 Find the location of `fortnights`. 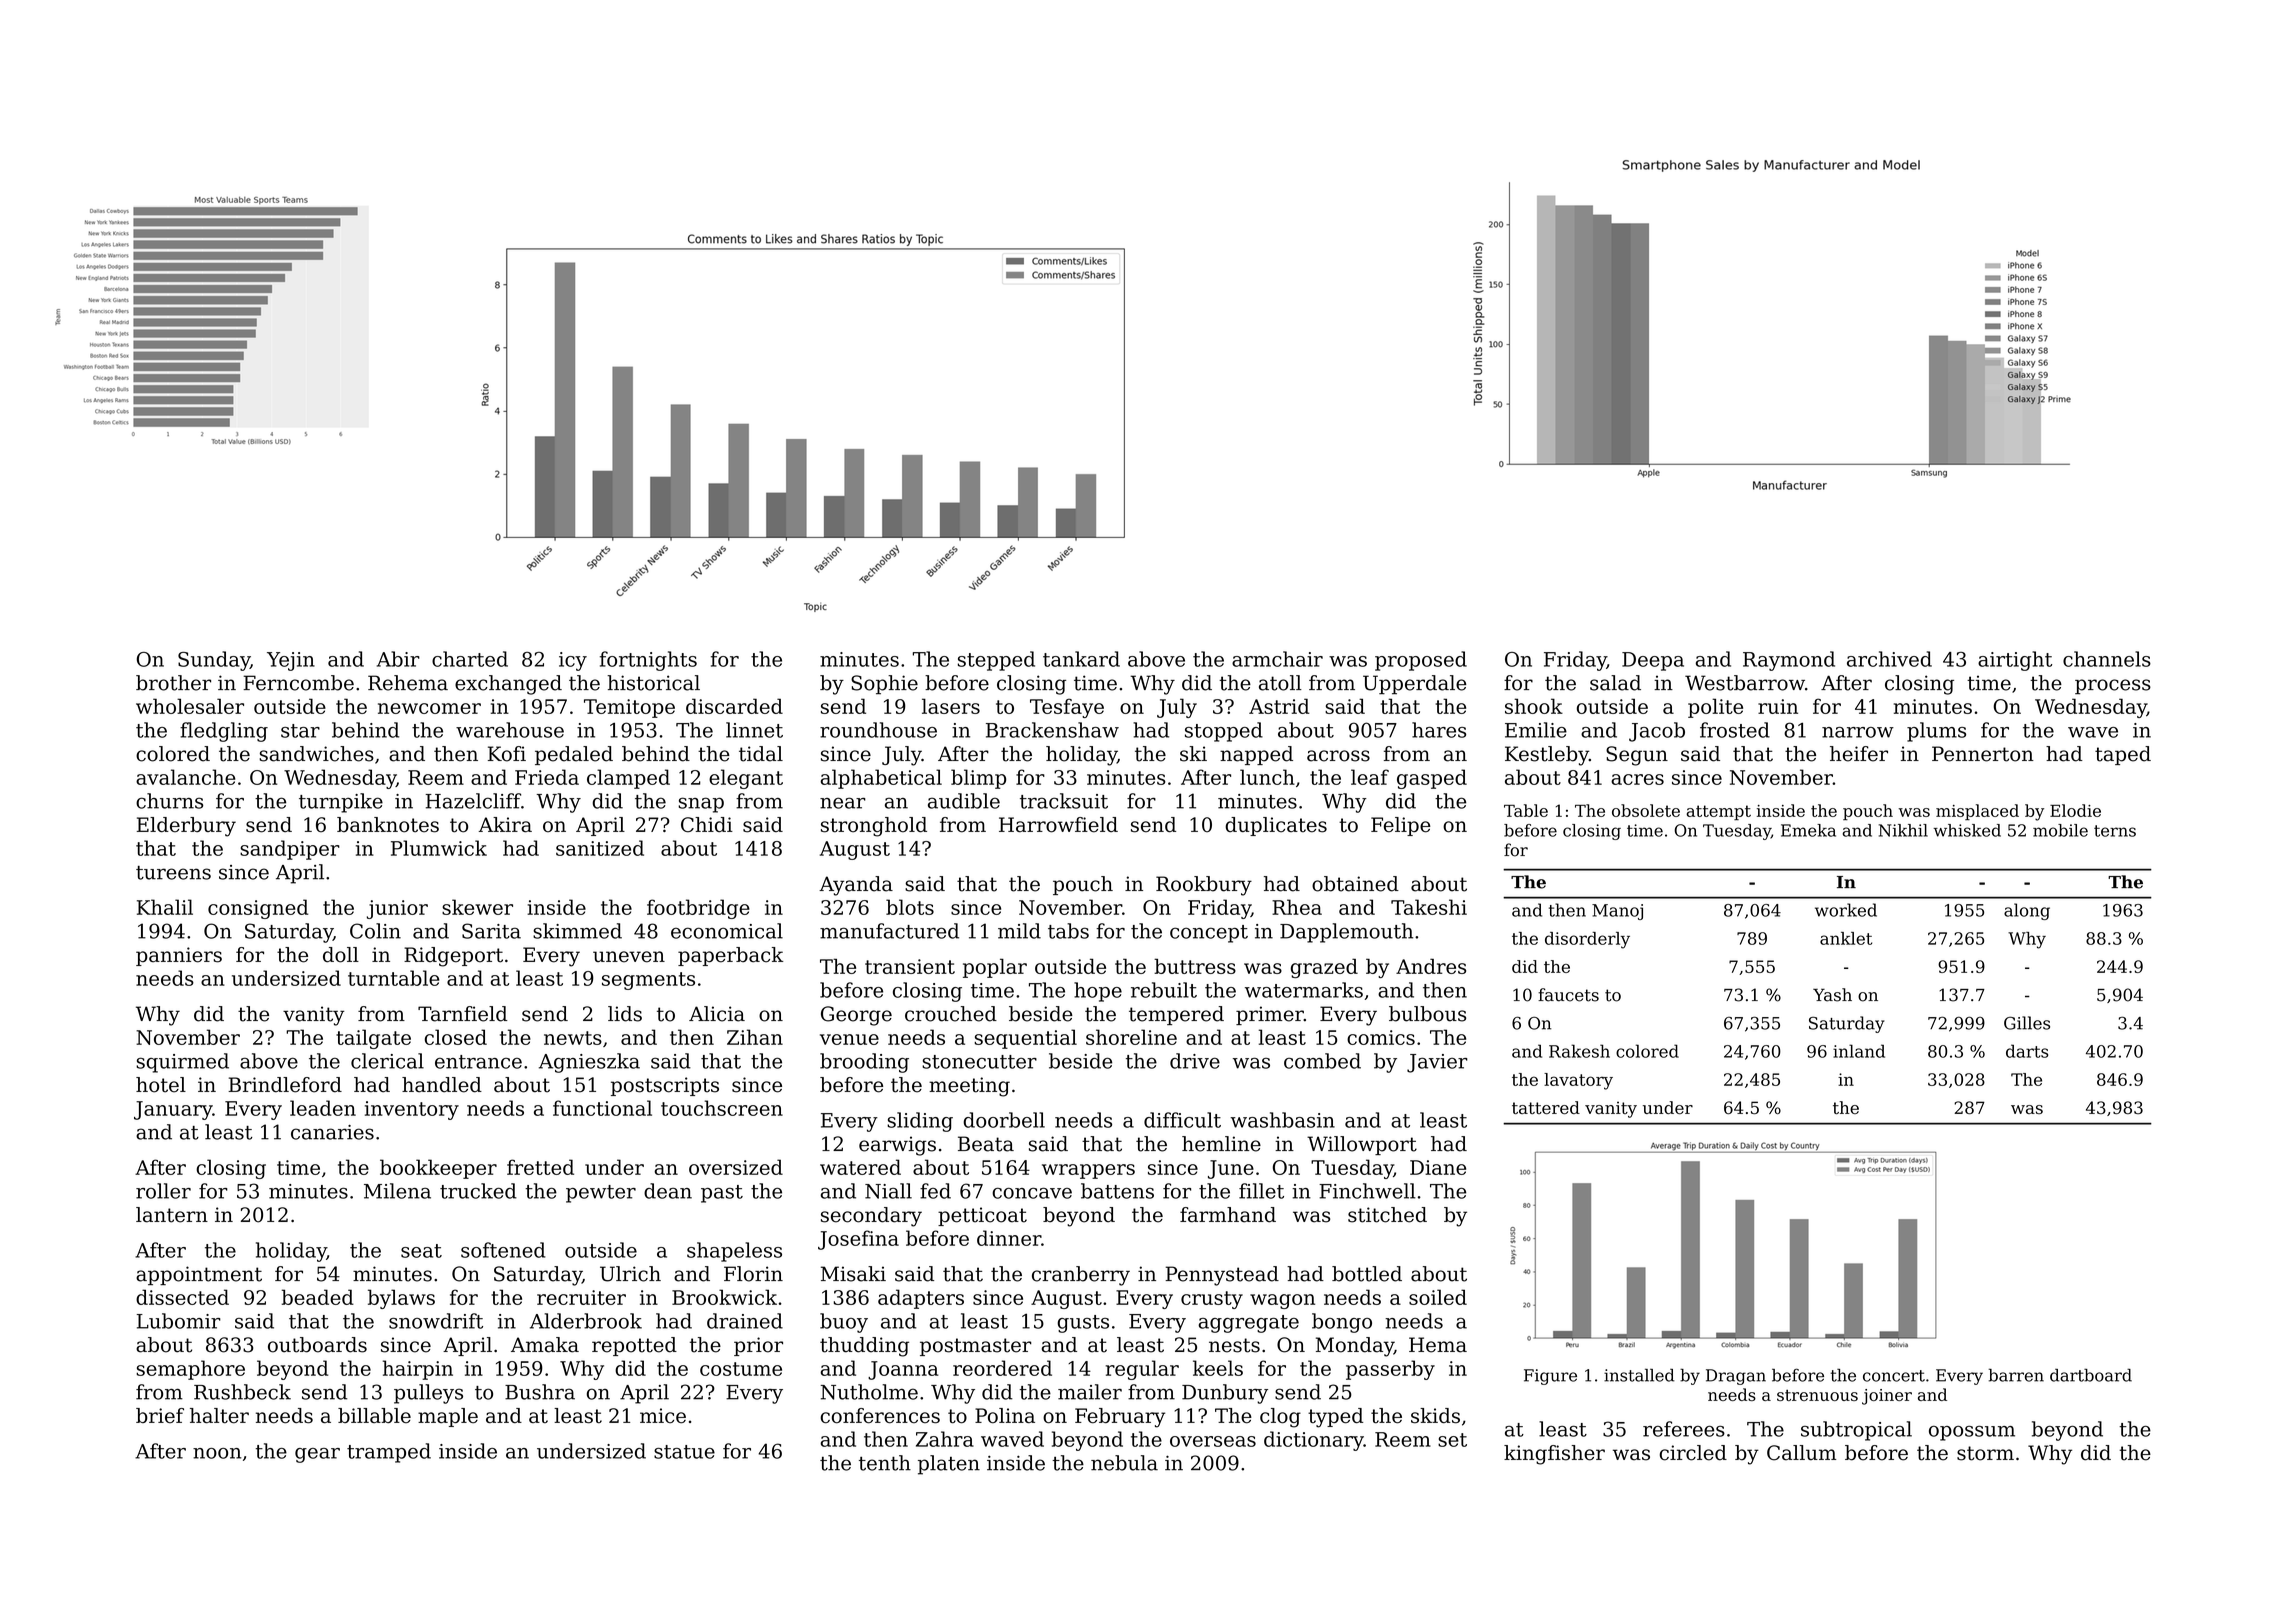

fortnights is located at coordinates (648, 661).
